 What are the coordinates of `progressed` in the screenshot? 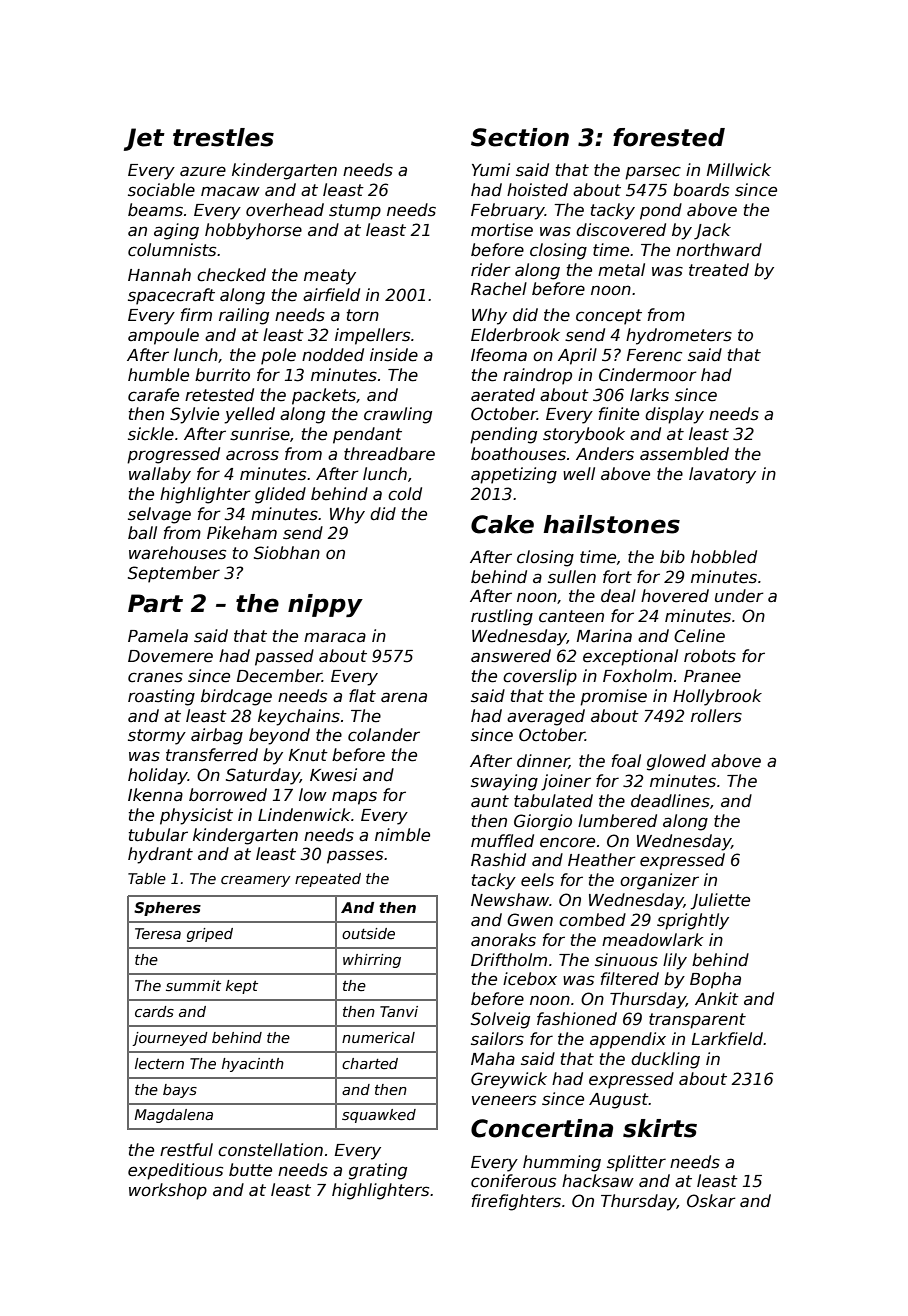 It's located at (173, 455).
